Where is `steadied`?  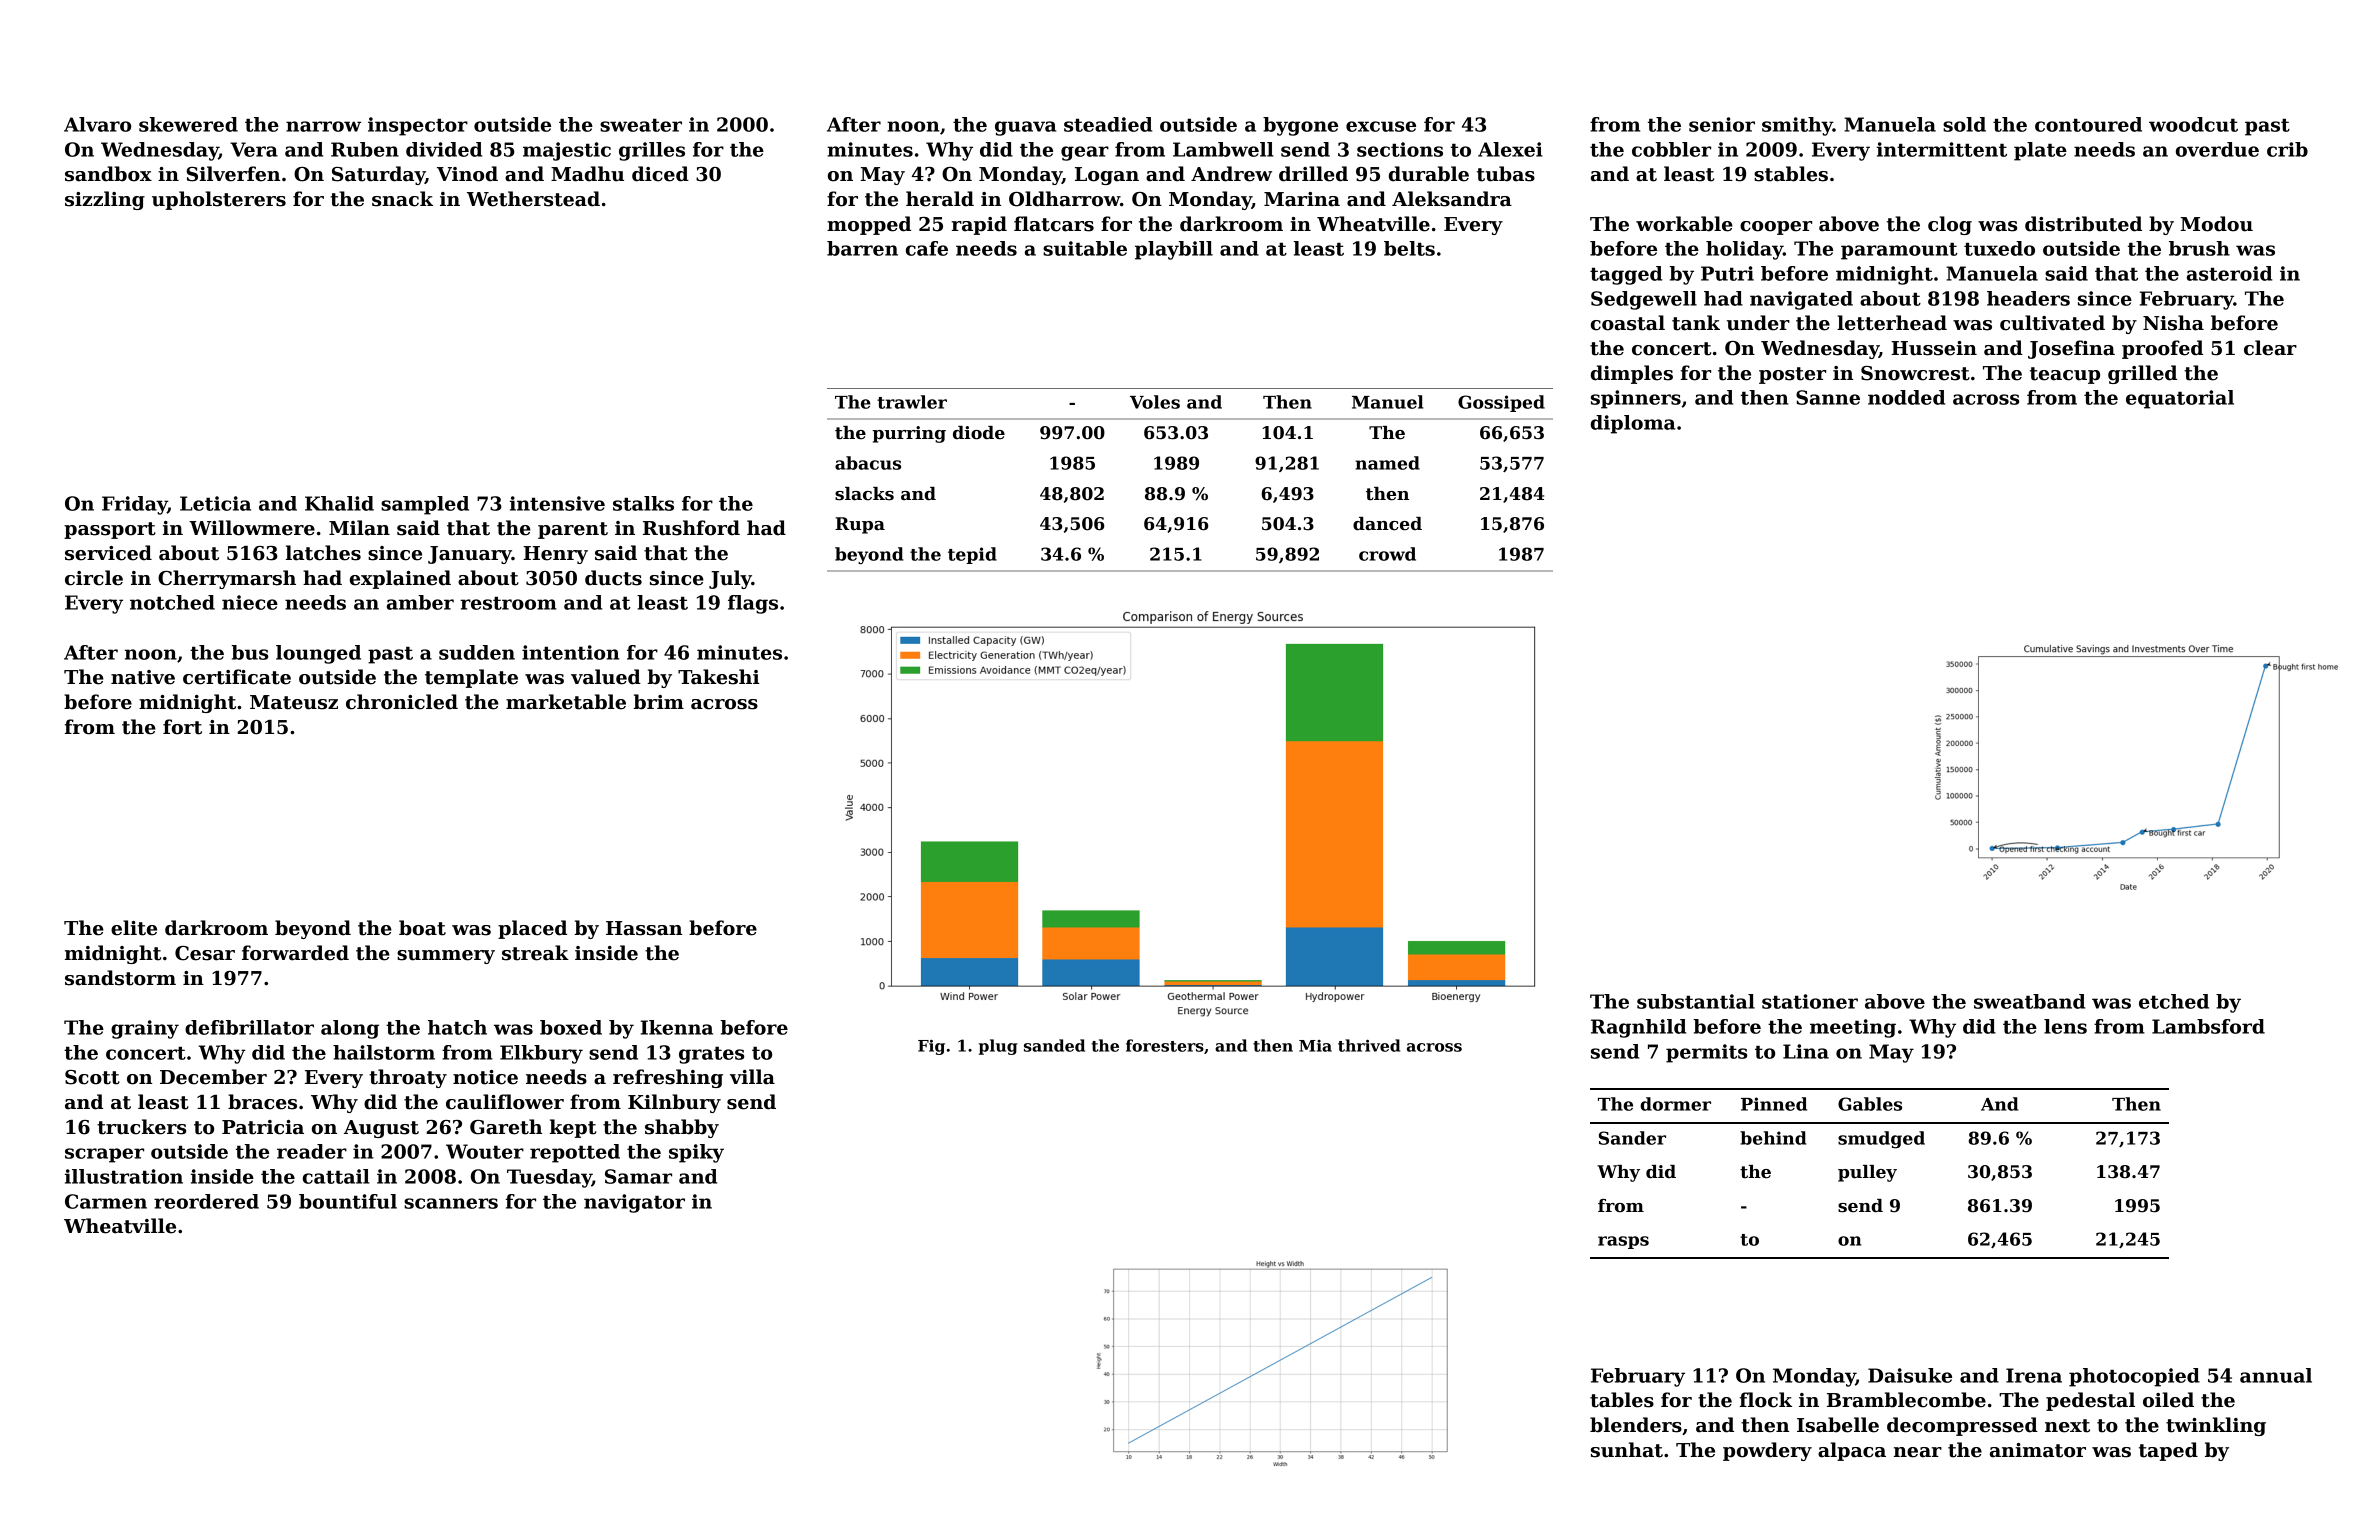
steadied is located at coordinates (1108, 124).
